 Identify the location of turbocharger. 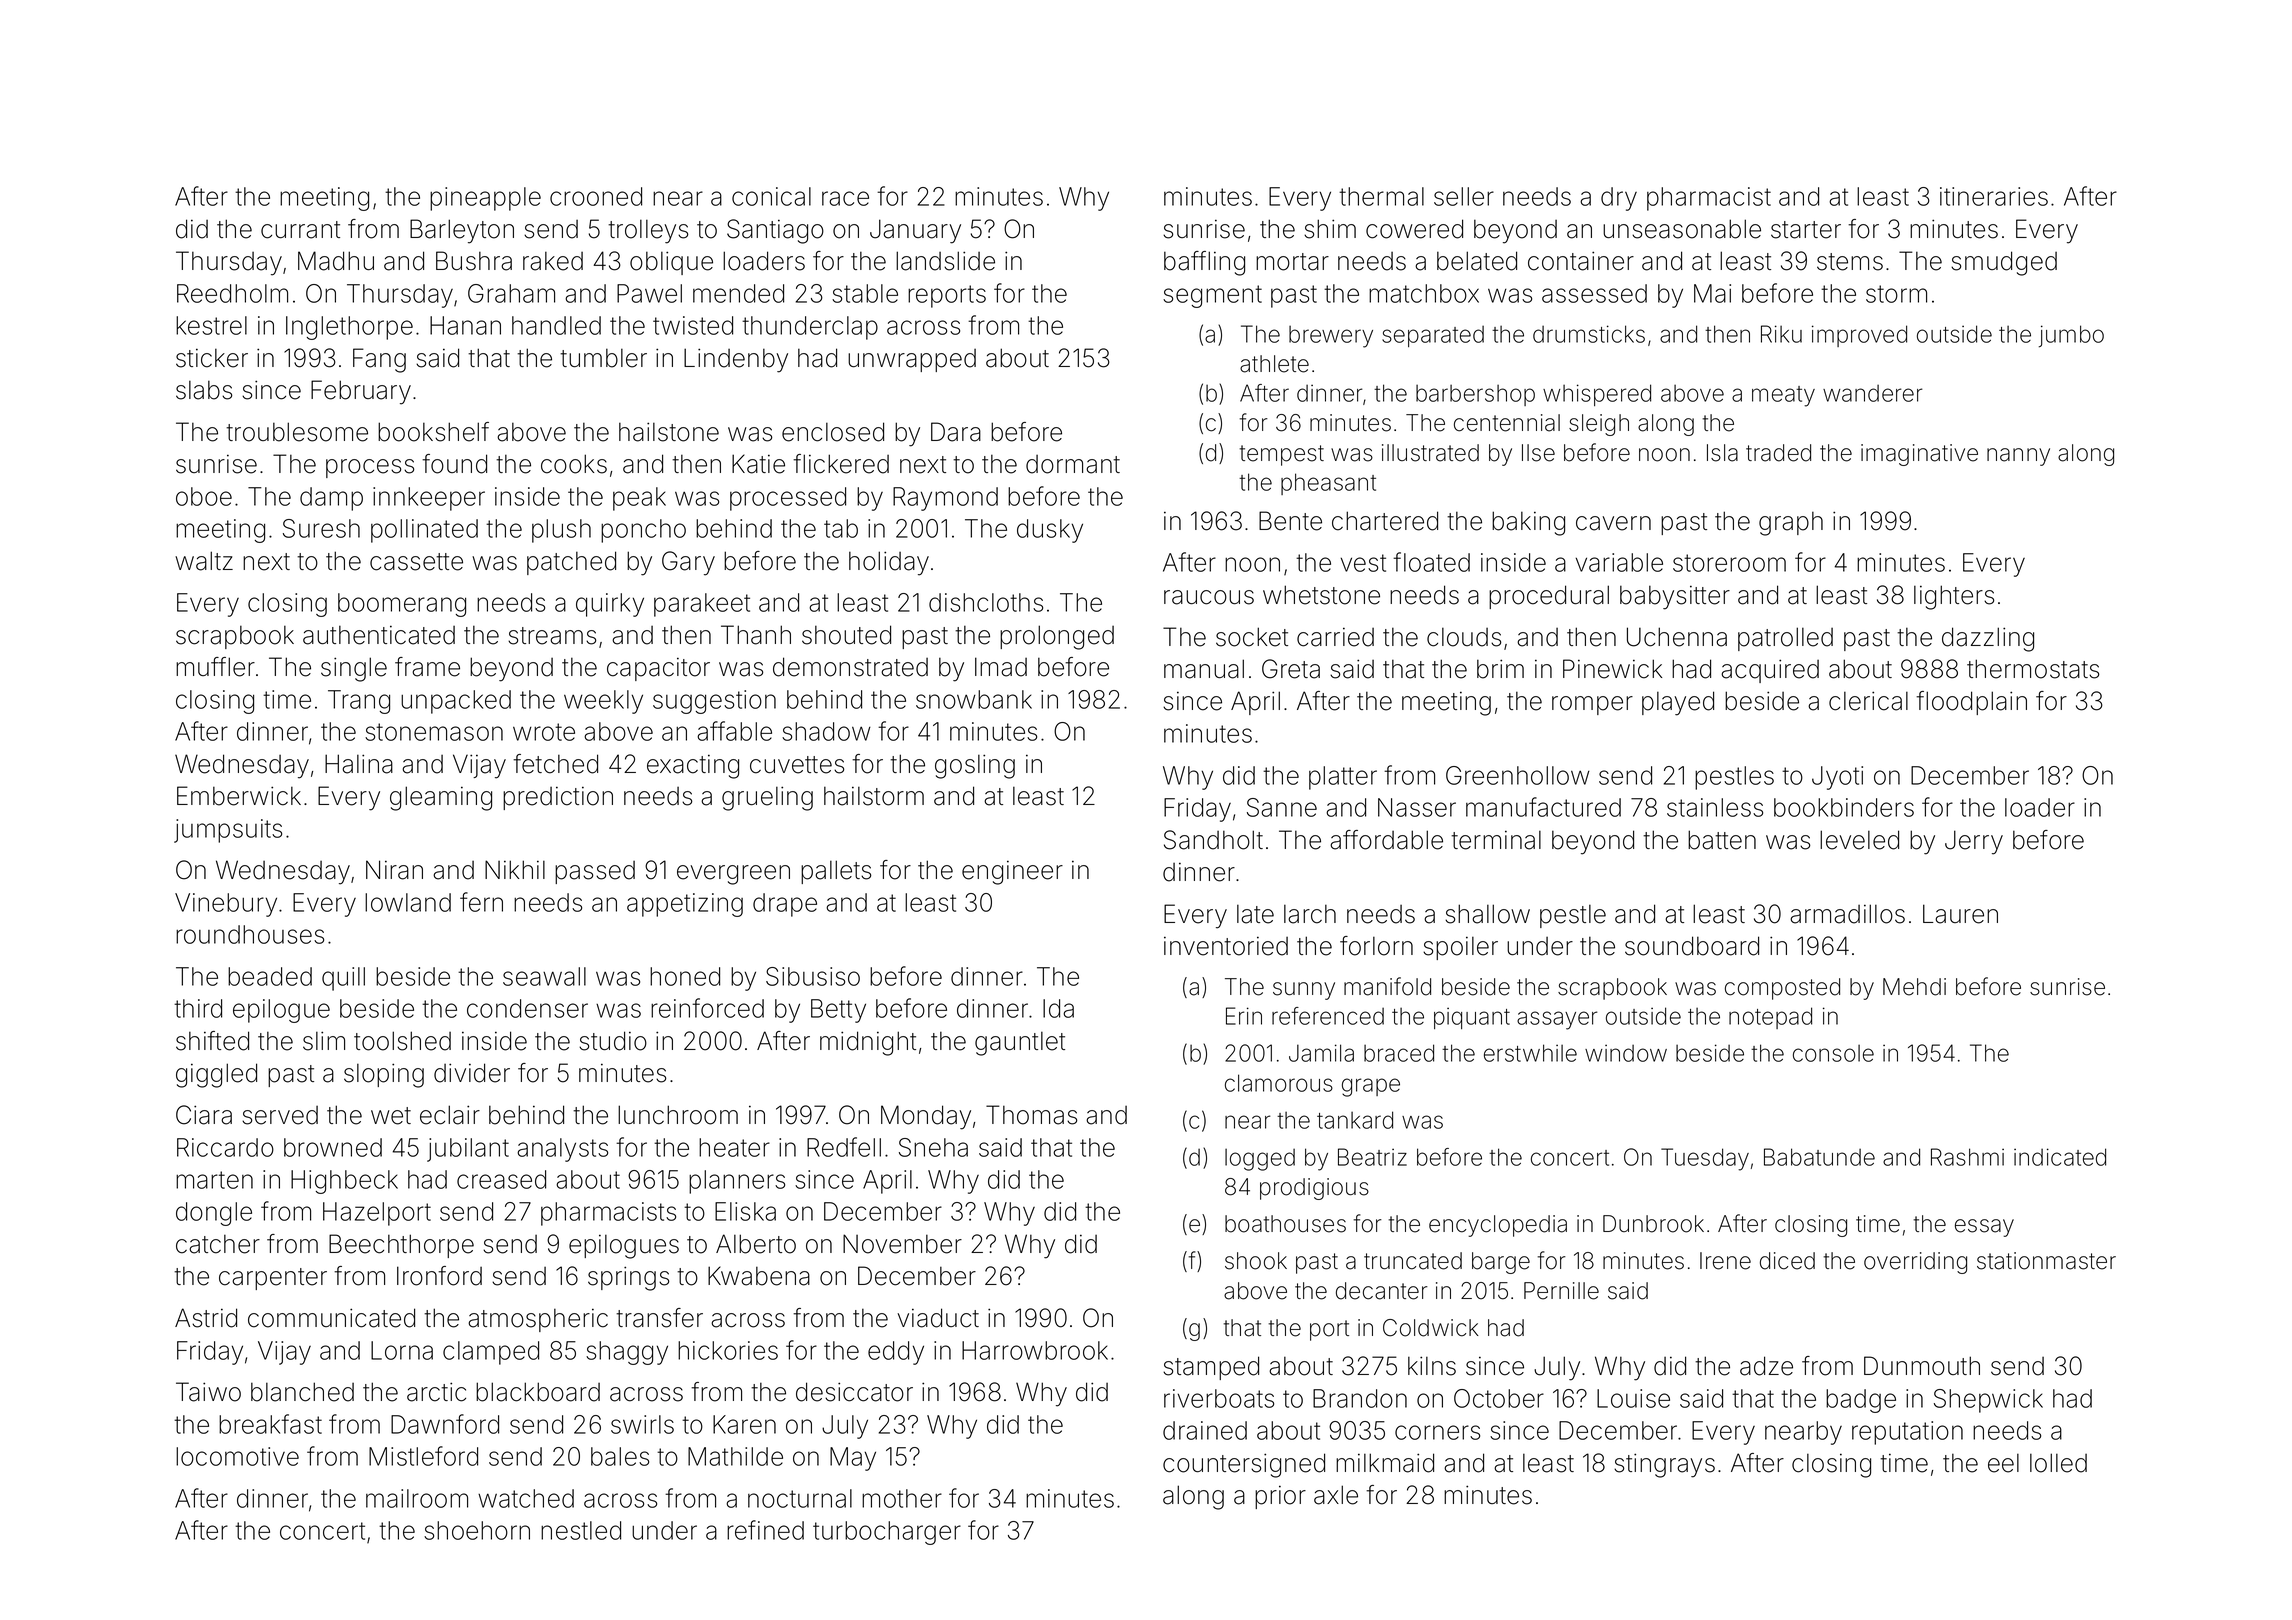
(887, 1533).
